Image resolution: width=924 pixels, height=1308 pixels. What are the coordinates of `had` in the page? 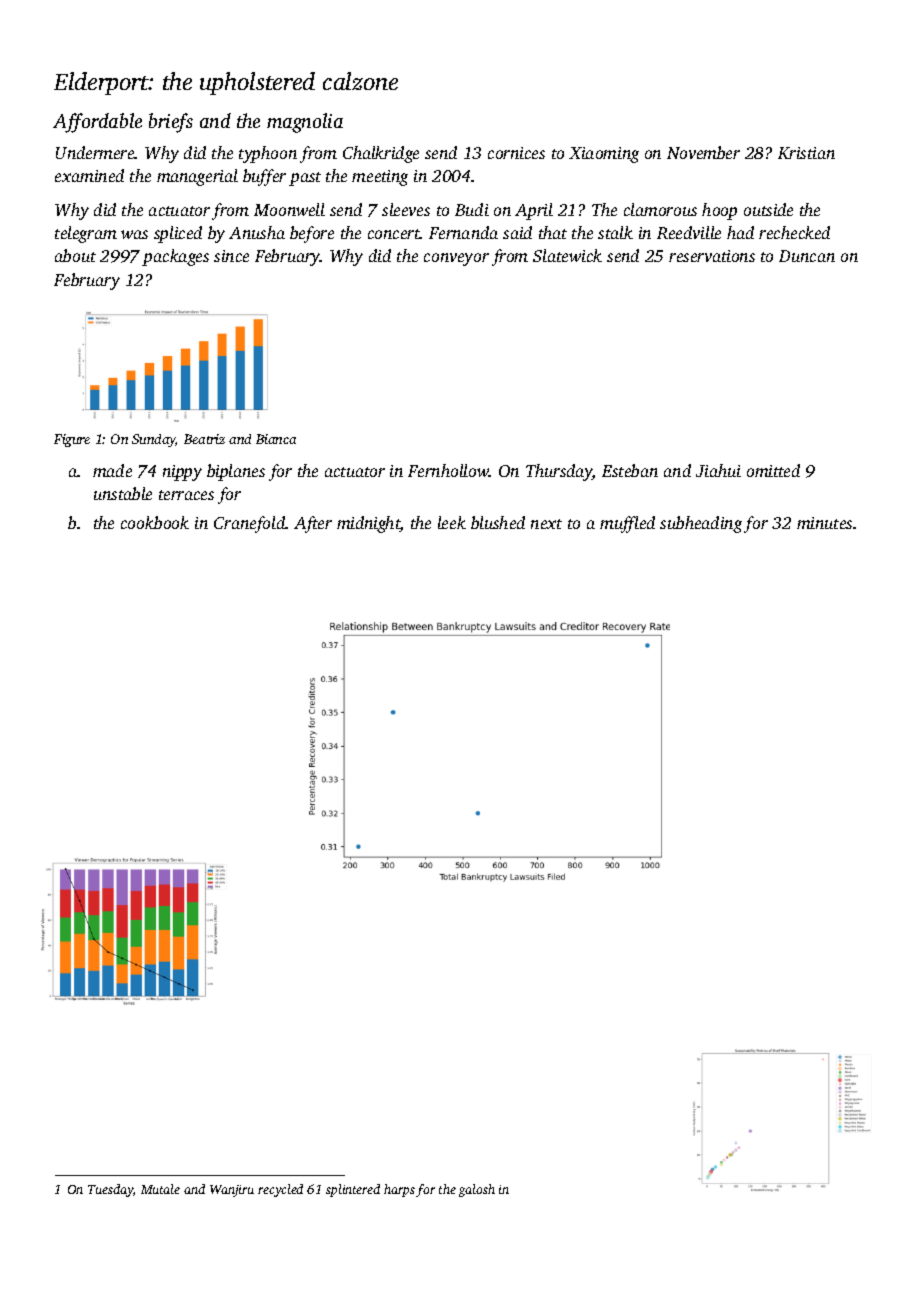 It's located at (740, 232).
